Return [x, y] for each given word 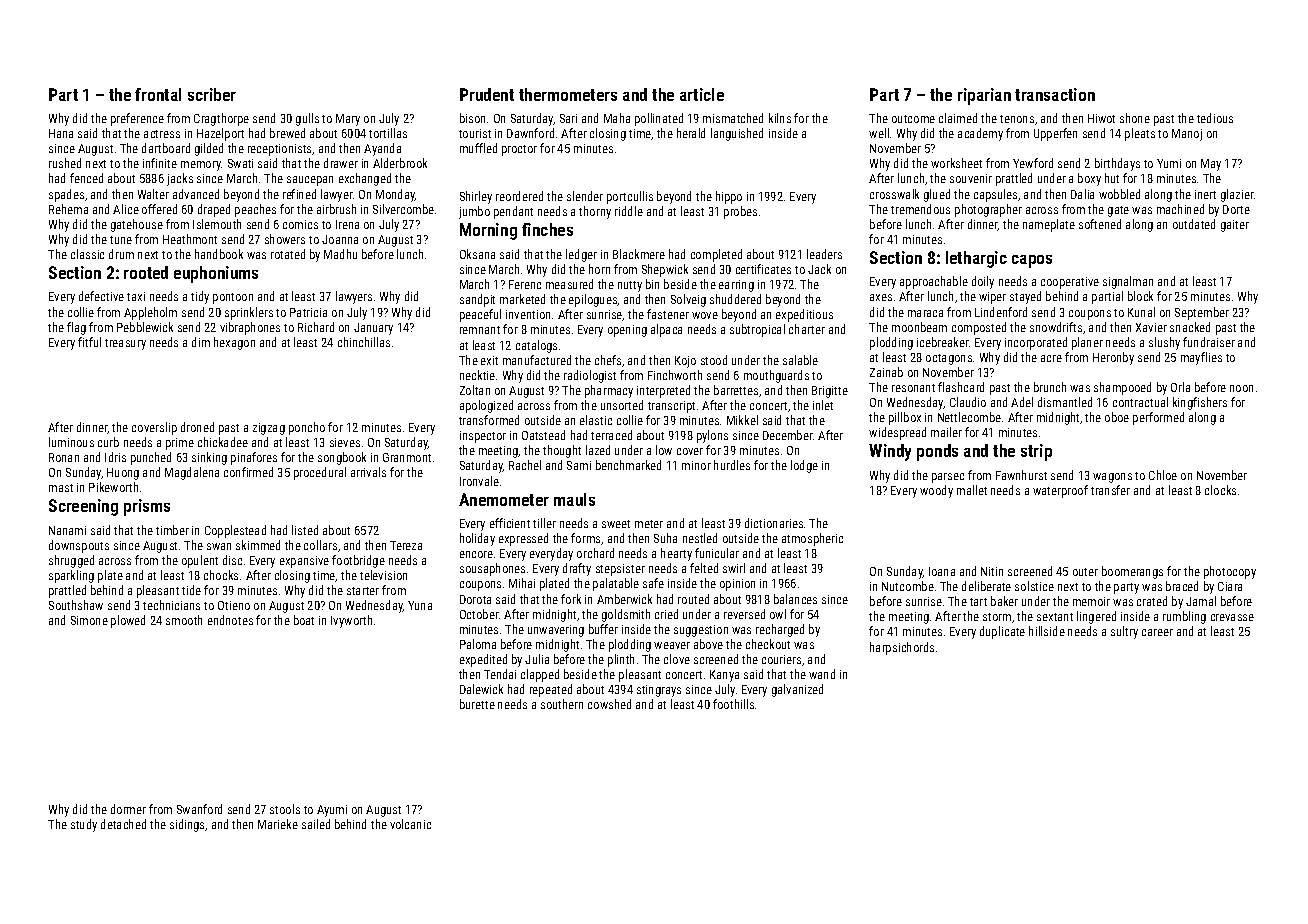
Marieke [278, 824]
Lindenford [1001, 312]
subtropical [757, 330]
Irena [347, 224]
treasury [125, 344]
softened [1100, 224]
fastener [668, 314]
